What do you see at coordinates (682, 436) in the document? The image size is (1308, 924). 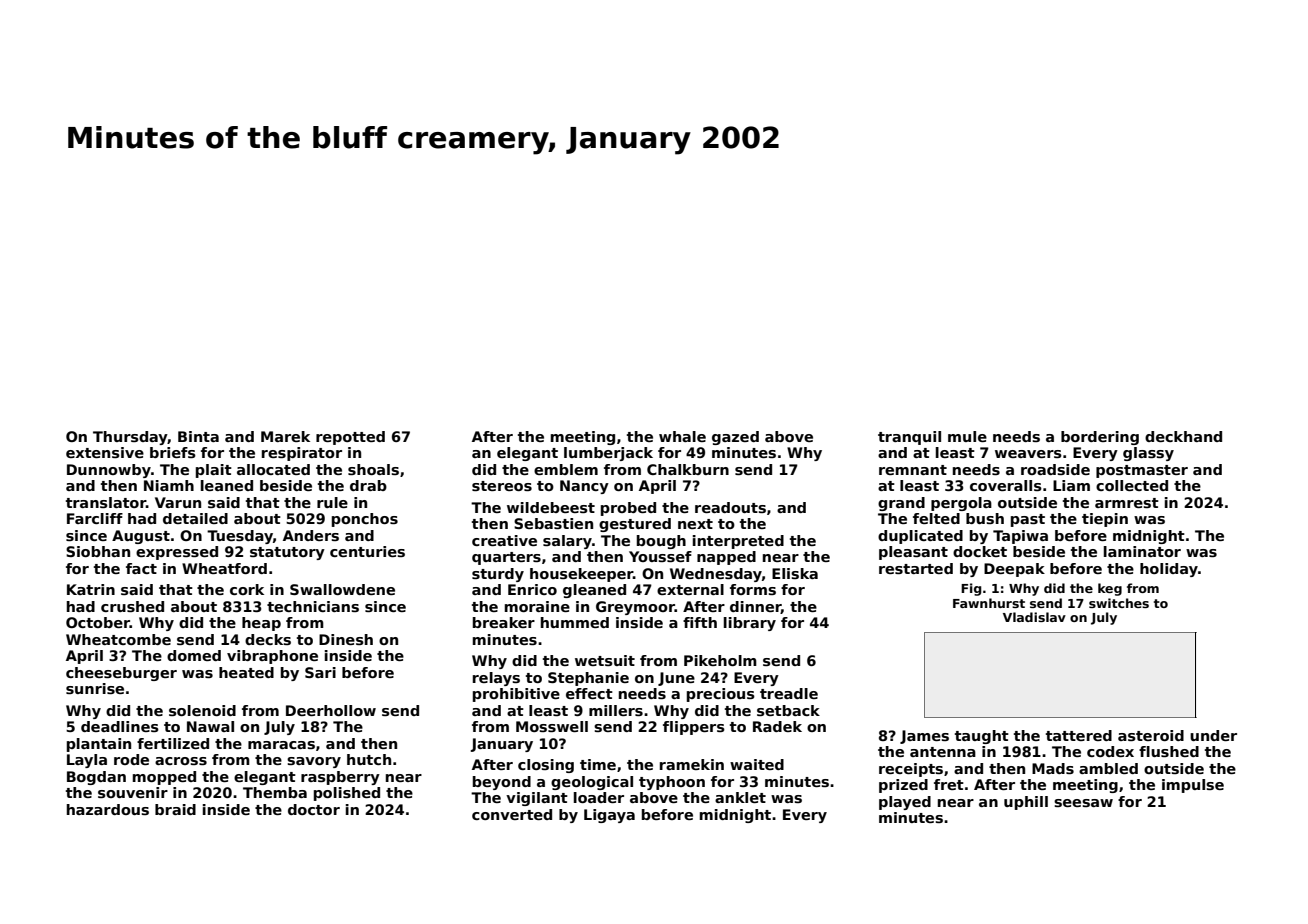 I see `whale` at bounding box center [682, 436].
